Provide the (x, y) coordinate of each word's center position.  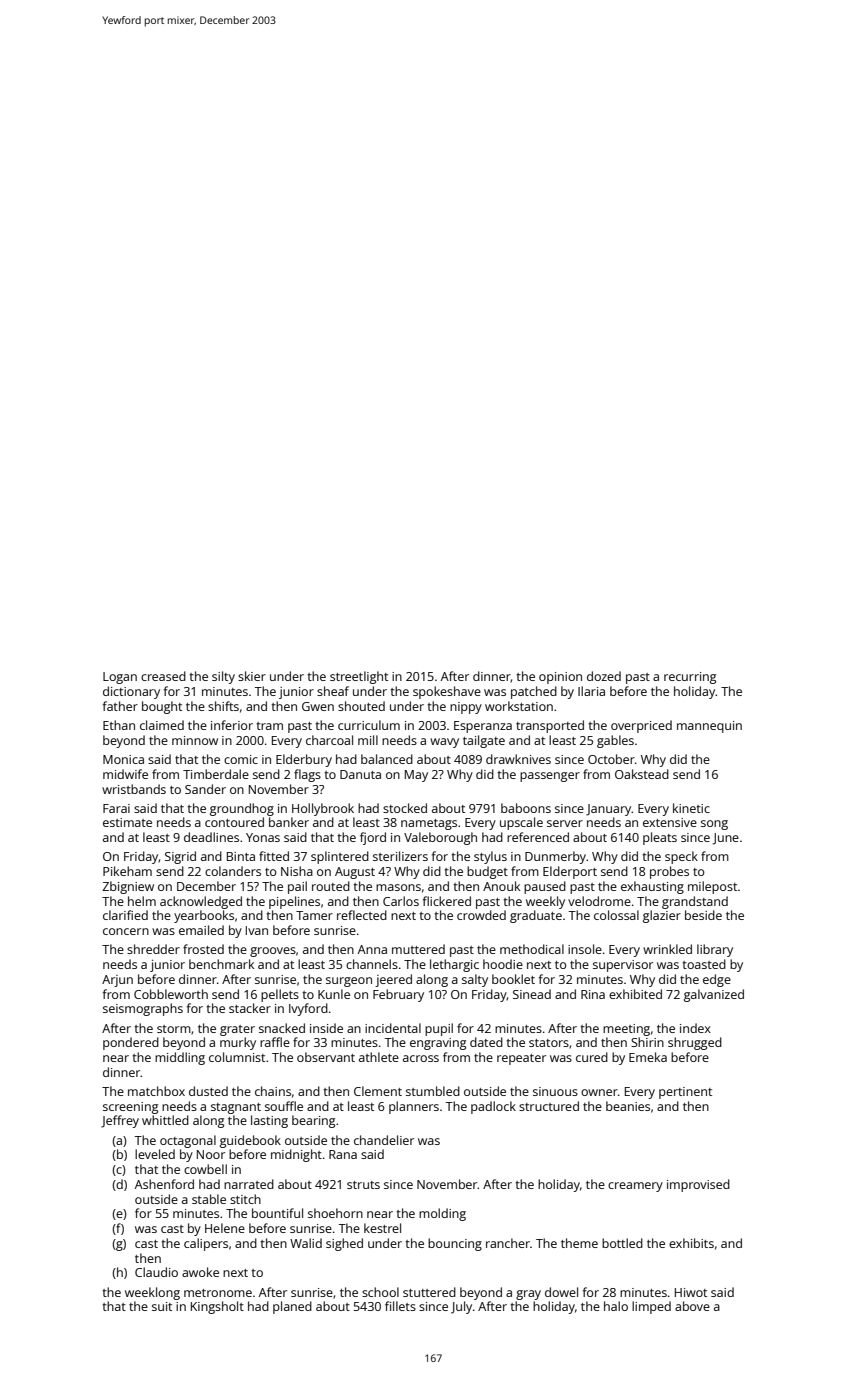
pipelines (294, 902)
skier (252, 676)
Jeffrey (120, 1121)
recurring (690, 678)
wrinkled (667, 949)
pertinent (685, 1093)
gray (528, 1295)
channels (372, 964)
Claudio (156, 1272)
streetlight (359, 677)
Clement (378, 1091)
